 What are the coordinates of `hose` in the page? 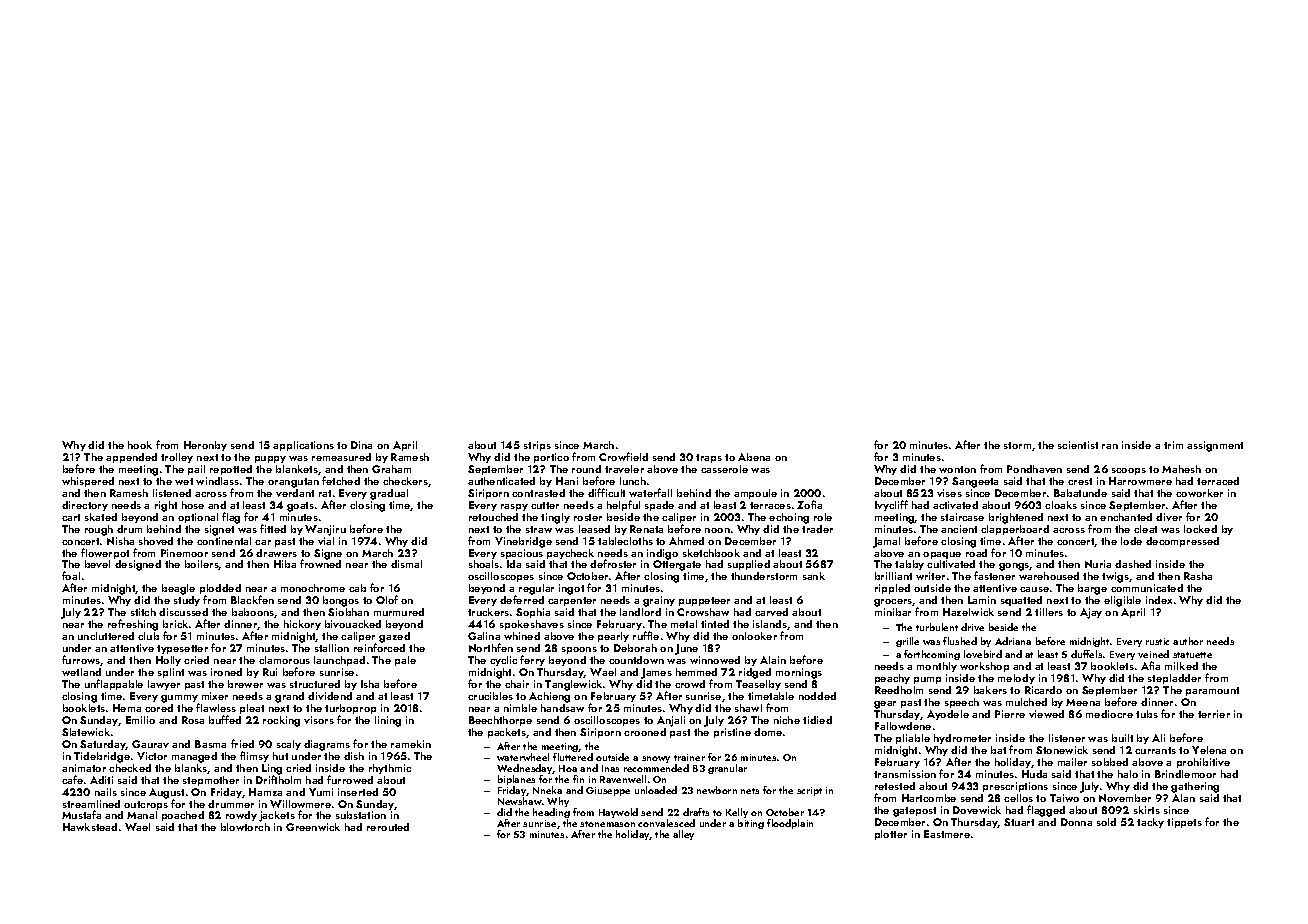 It's located at (193, 505).
